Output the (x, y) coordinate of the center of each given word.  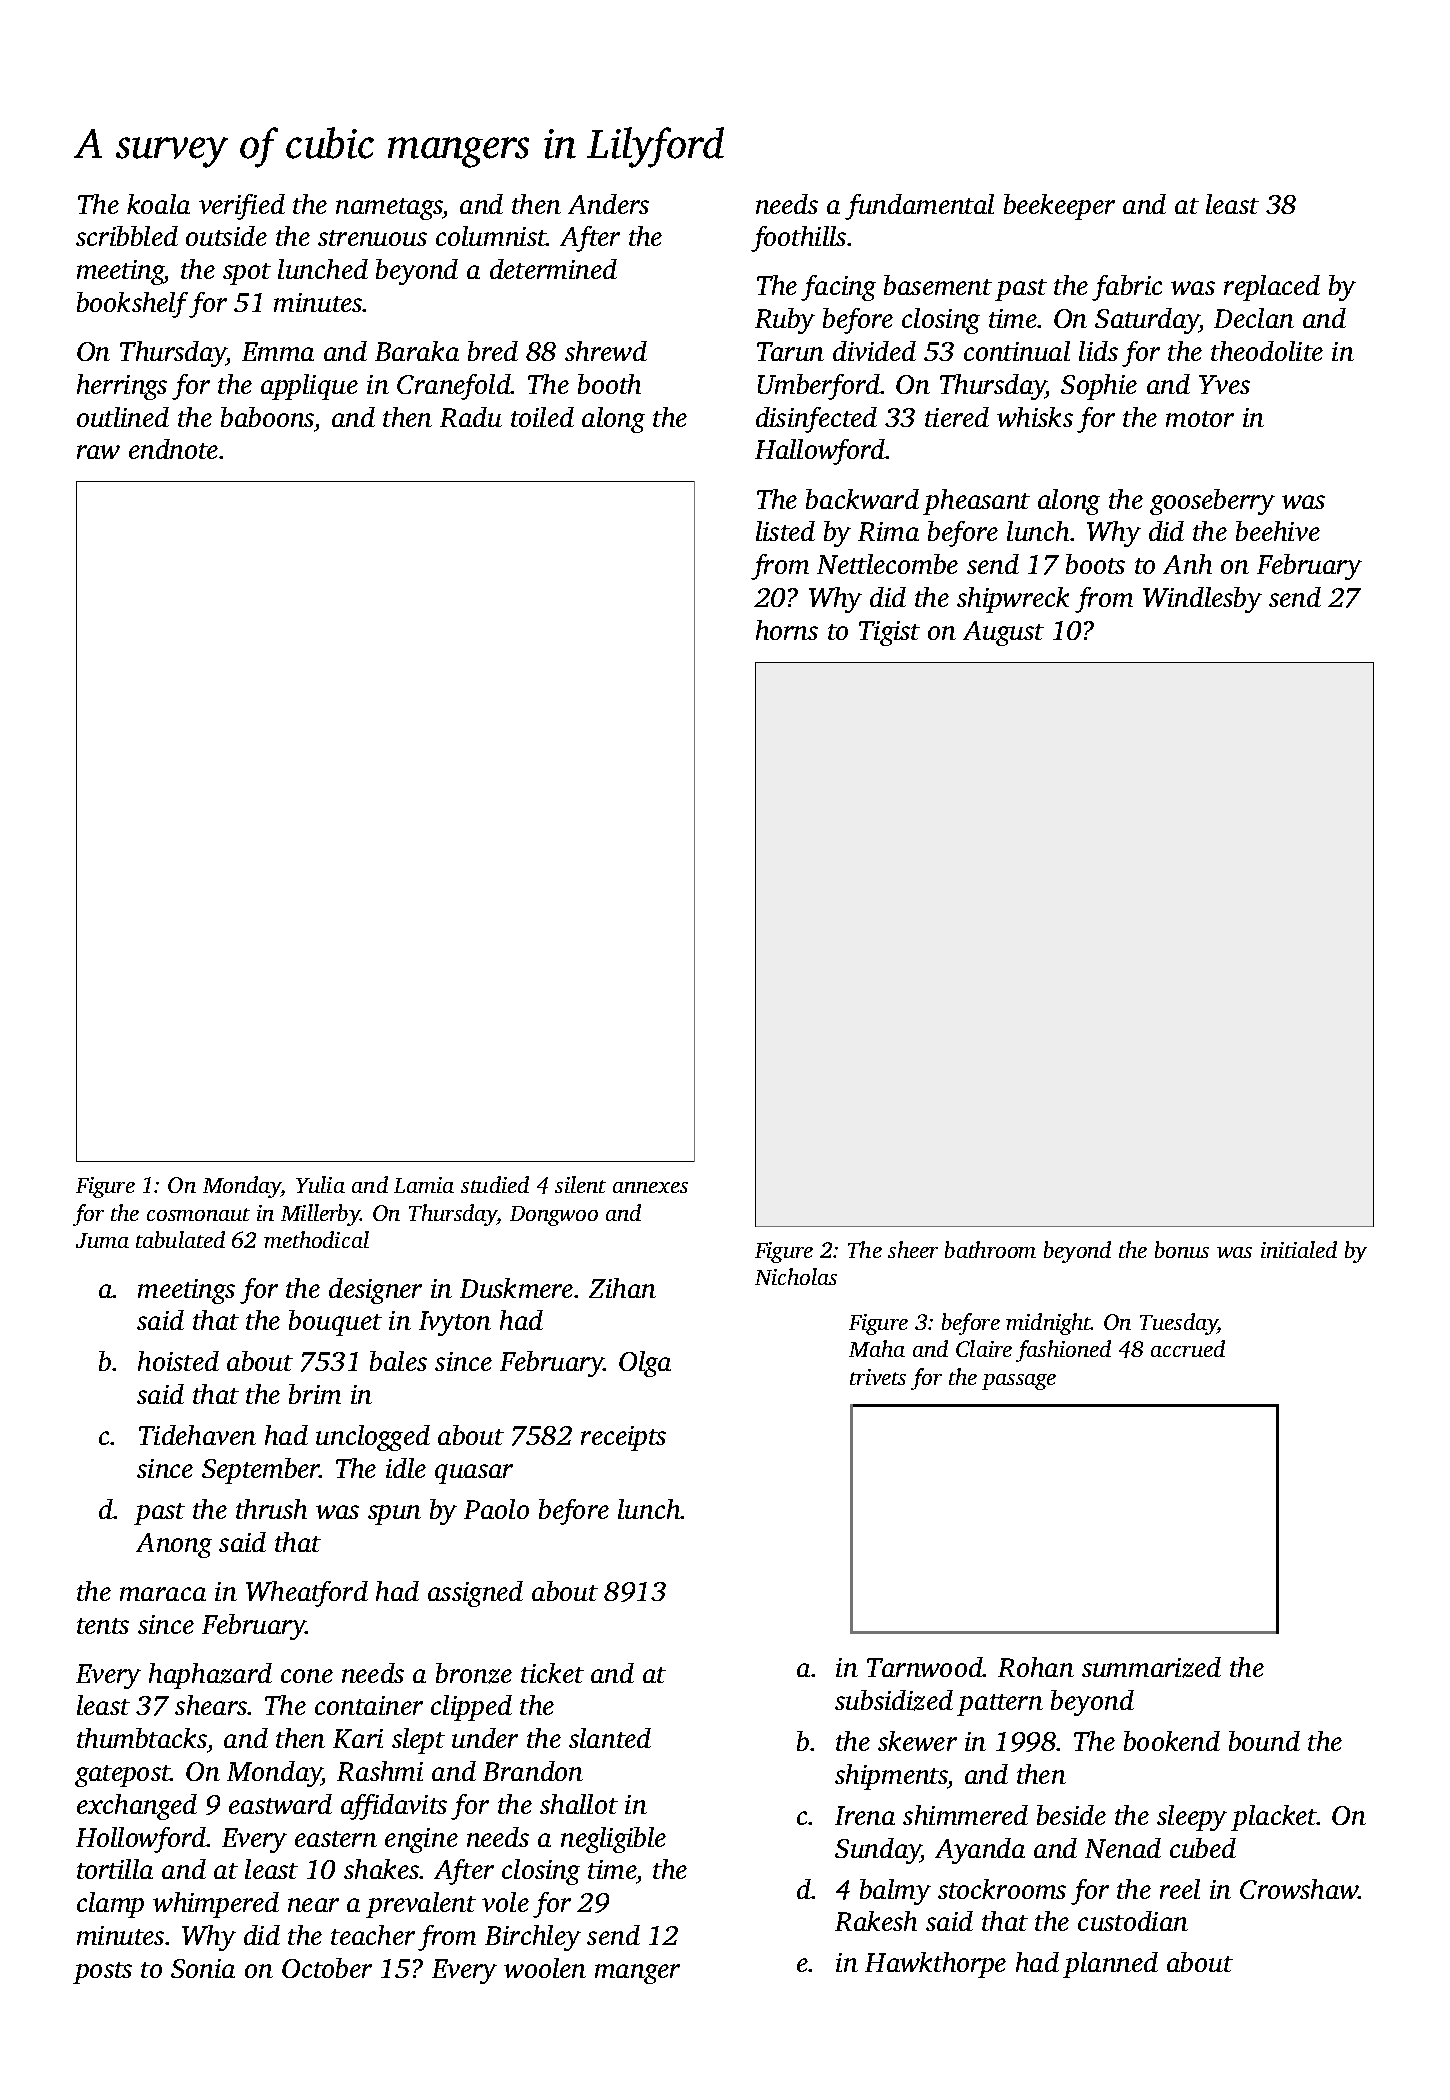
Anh (1187, 564)
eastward (280, 1804)
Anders (608, 204)
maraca (163, 1594)
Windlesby (1202, 600)
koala (158, 204)
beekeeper (1059, 207)
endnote (173, 449)
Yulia (320, 1184)
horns (787, 630)
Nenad (1123, 1848)
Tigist (889, 633)
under (485, 1738)
